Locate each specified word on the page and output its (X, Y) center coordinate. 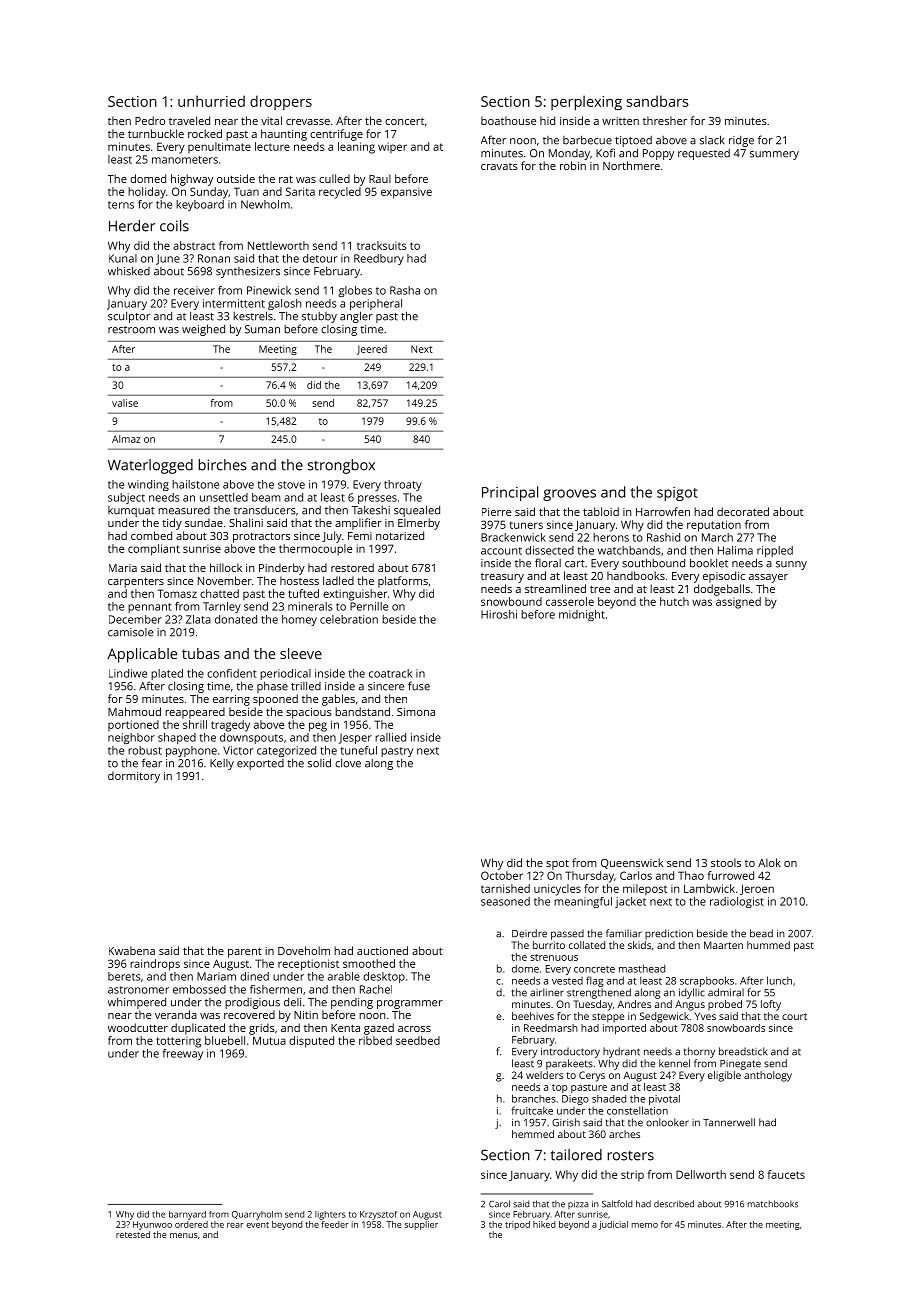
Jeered (372, 350)
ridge (741, 141)
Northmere (631, 165)
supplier (421, 1225)
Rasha (405, 290)
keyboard (200, 205)
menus (184, 1235)
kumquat (131, 511)
